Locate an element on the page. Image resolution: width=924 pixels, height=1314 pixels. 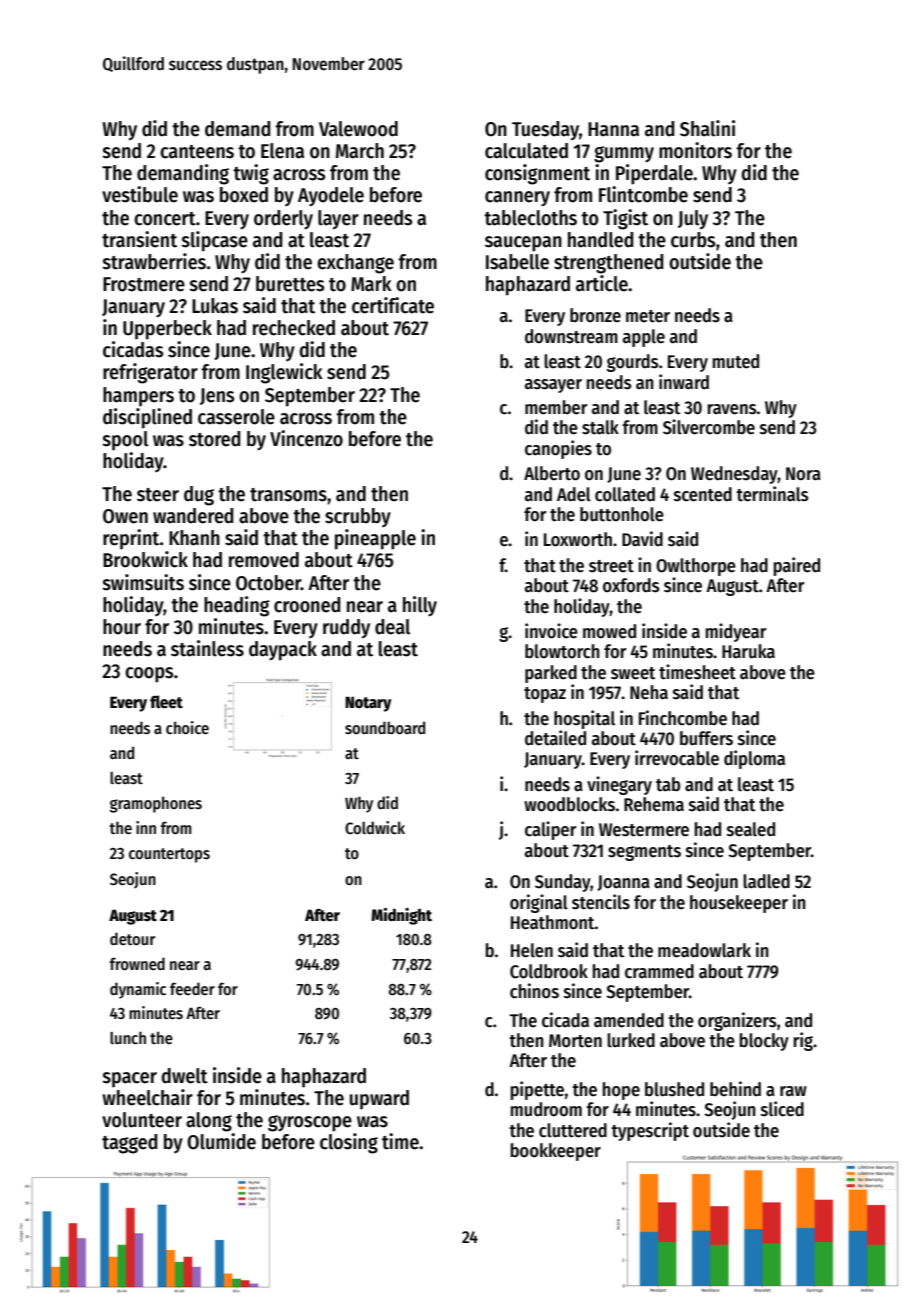
canteens is located at coordinates (197, 152).
